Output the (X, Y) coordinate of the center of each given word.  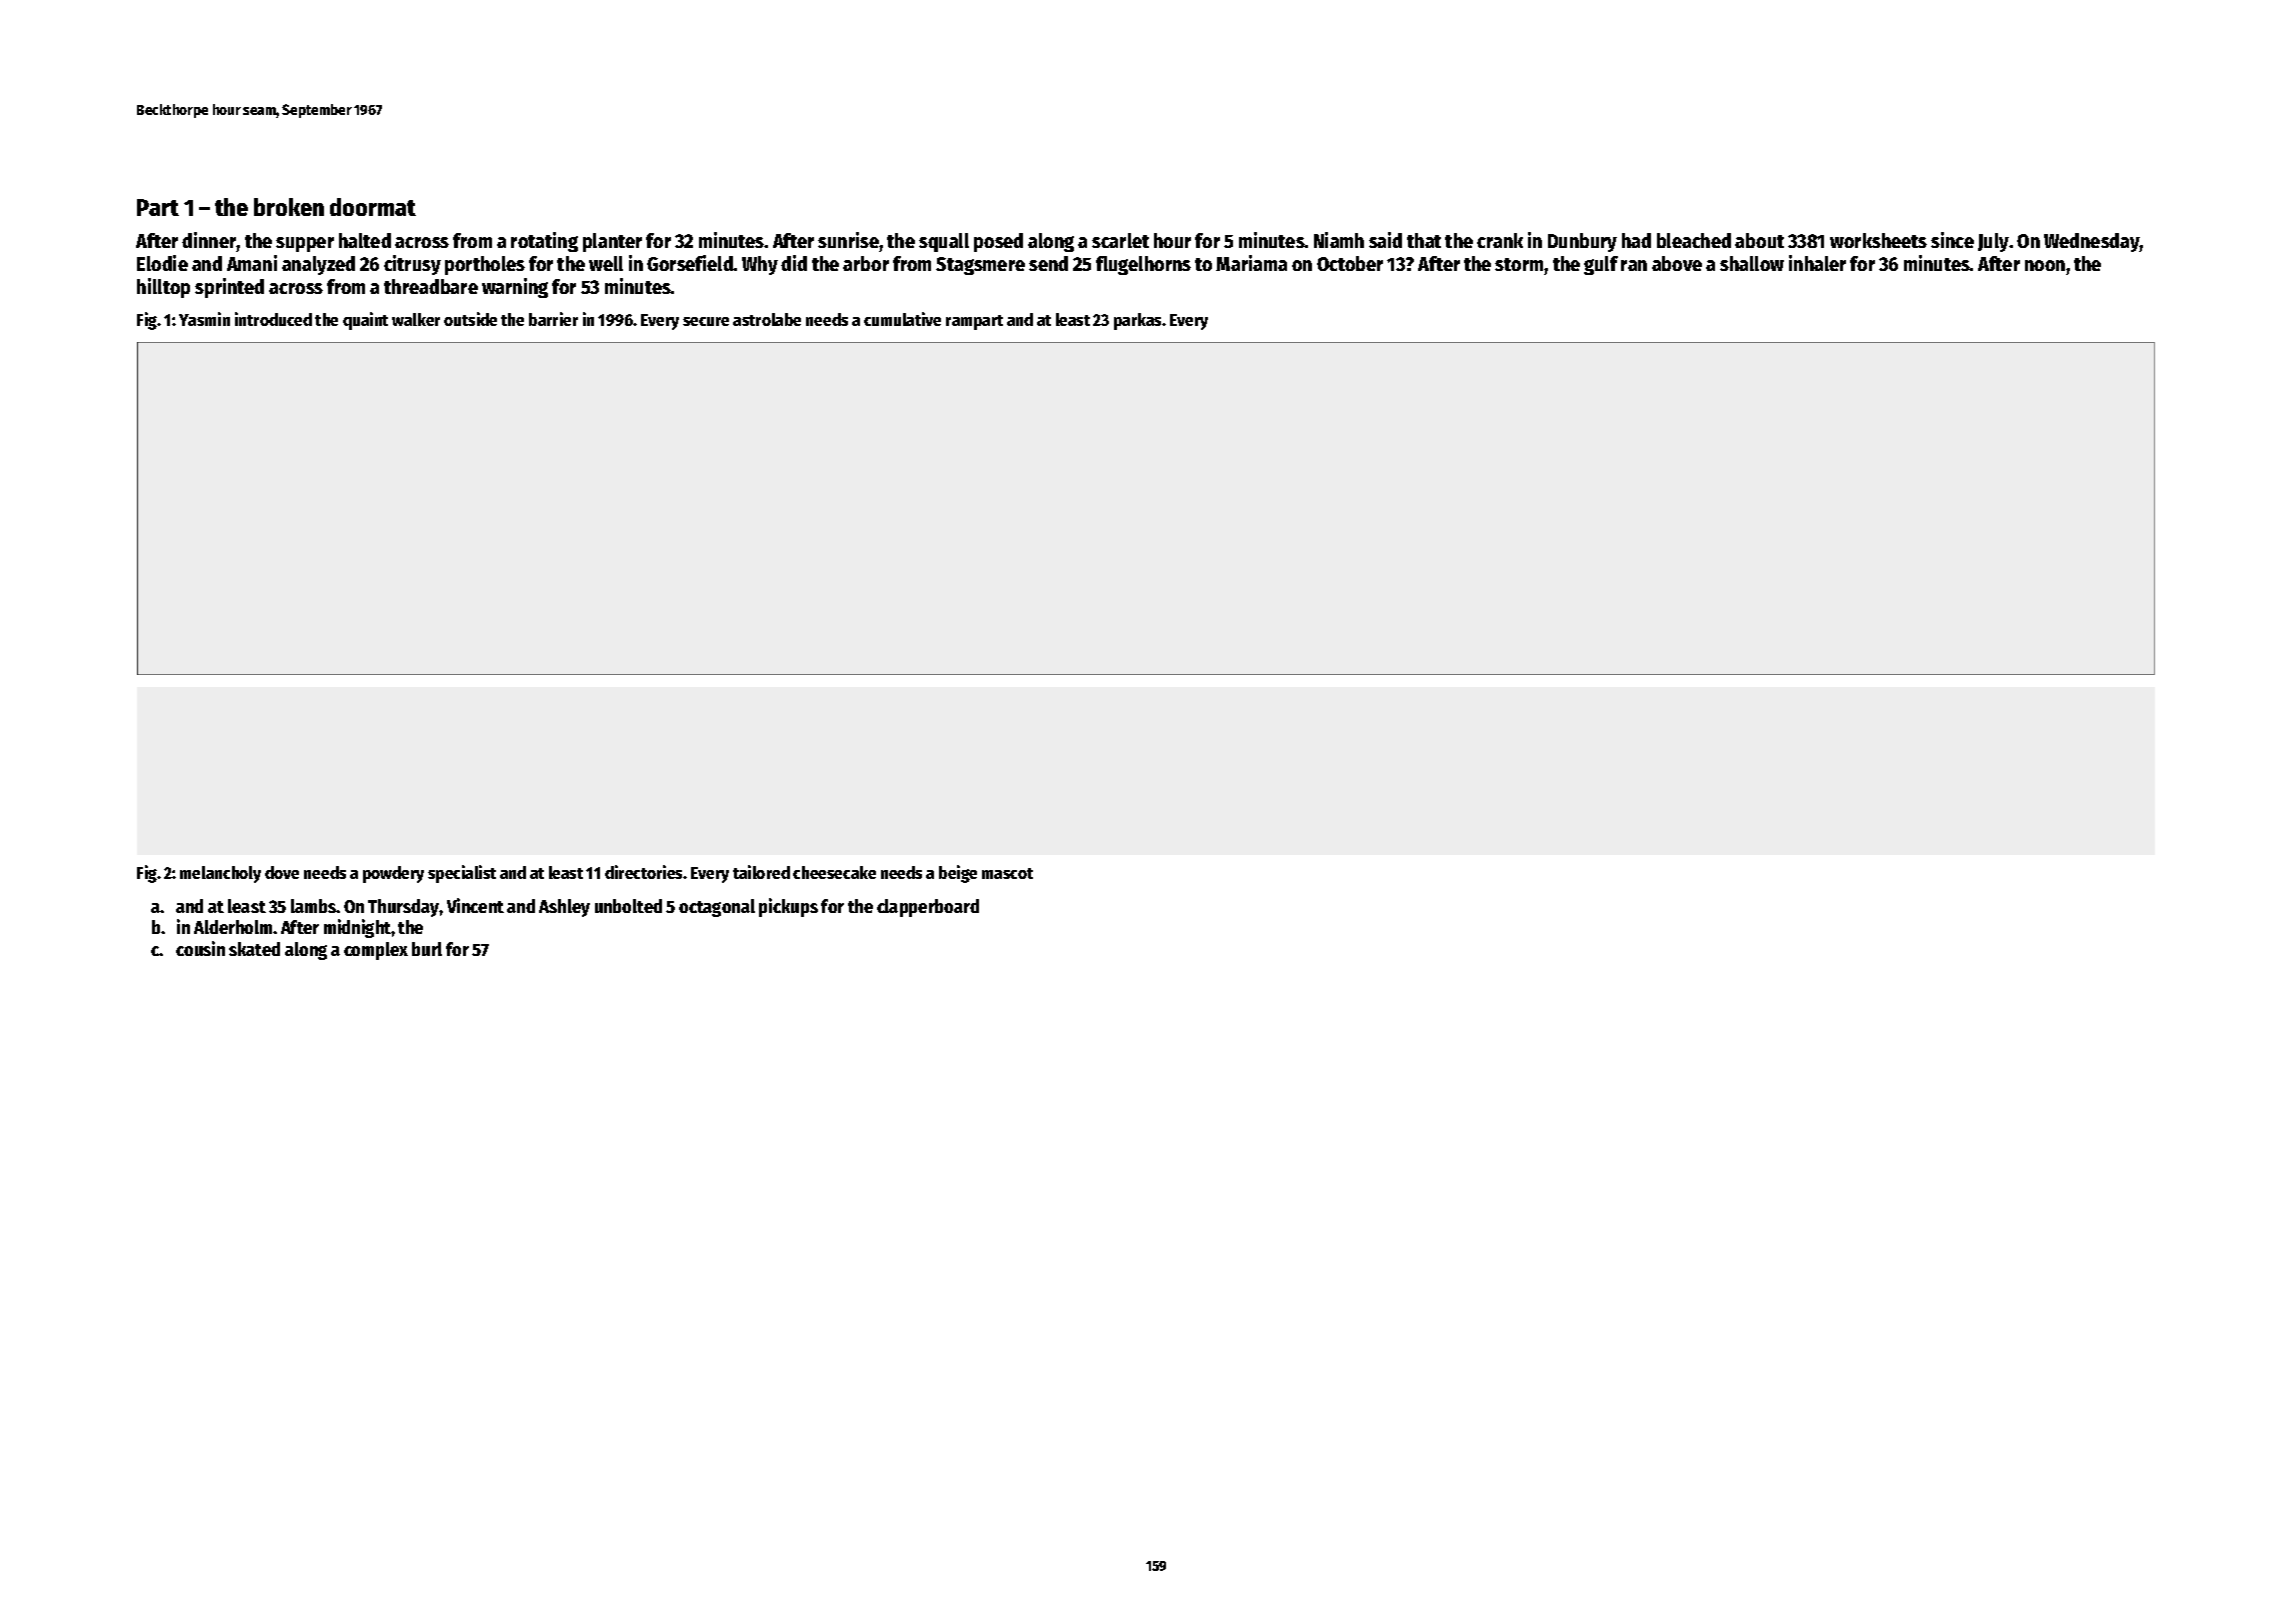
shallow (1752, 263)
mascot (1007, 873)
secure (706, 321)
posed (998, 242)
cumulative (902, 319)
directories (643, 872)
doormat (373, 207)
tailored (761, 872)
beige (958, 874)
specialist (462, 874)
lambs (314, 906)
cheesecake (834, 872)
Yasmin (204, 319)
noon (2045, 265)
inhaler (1817, 263)
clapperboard (928, 908)
